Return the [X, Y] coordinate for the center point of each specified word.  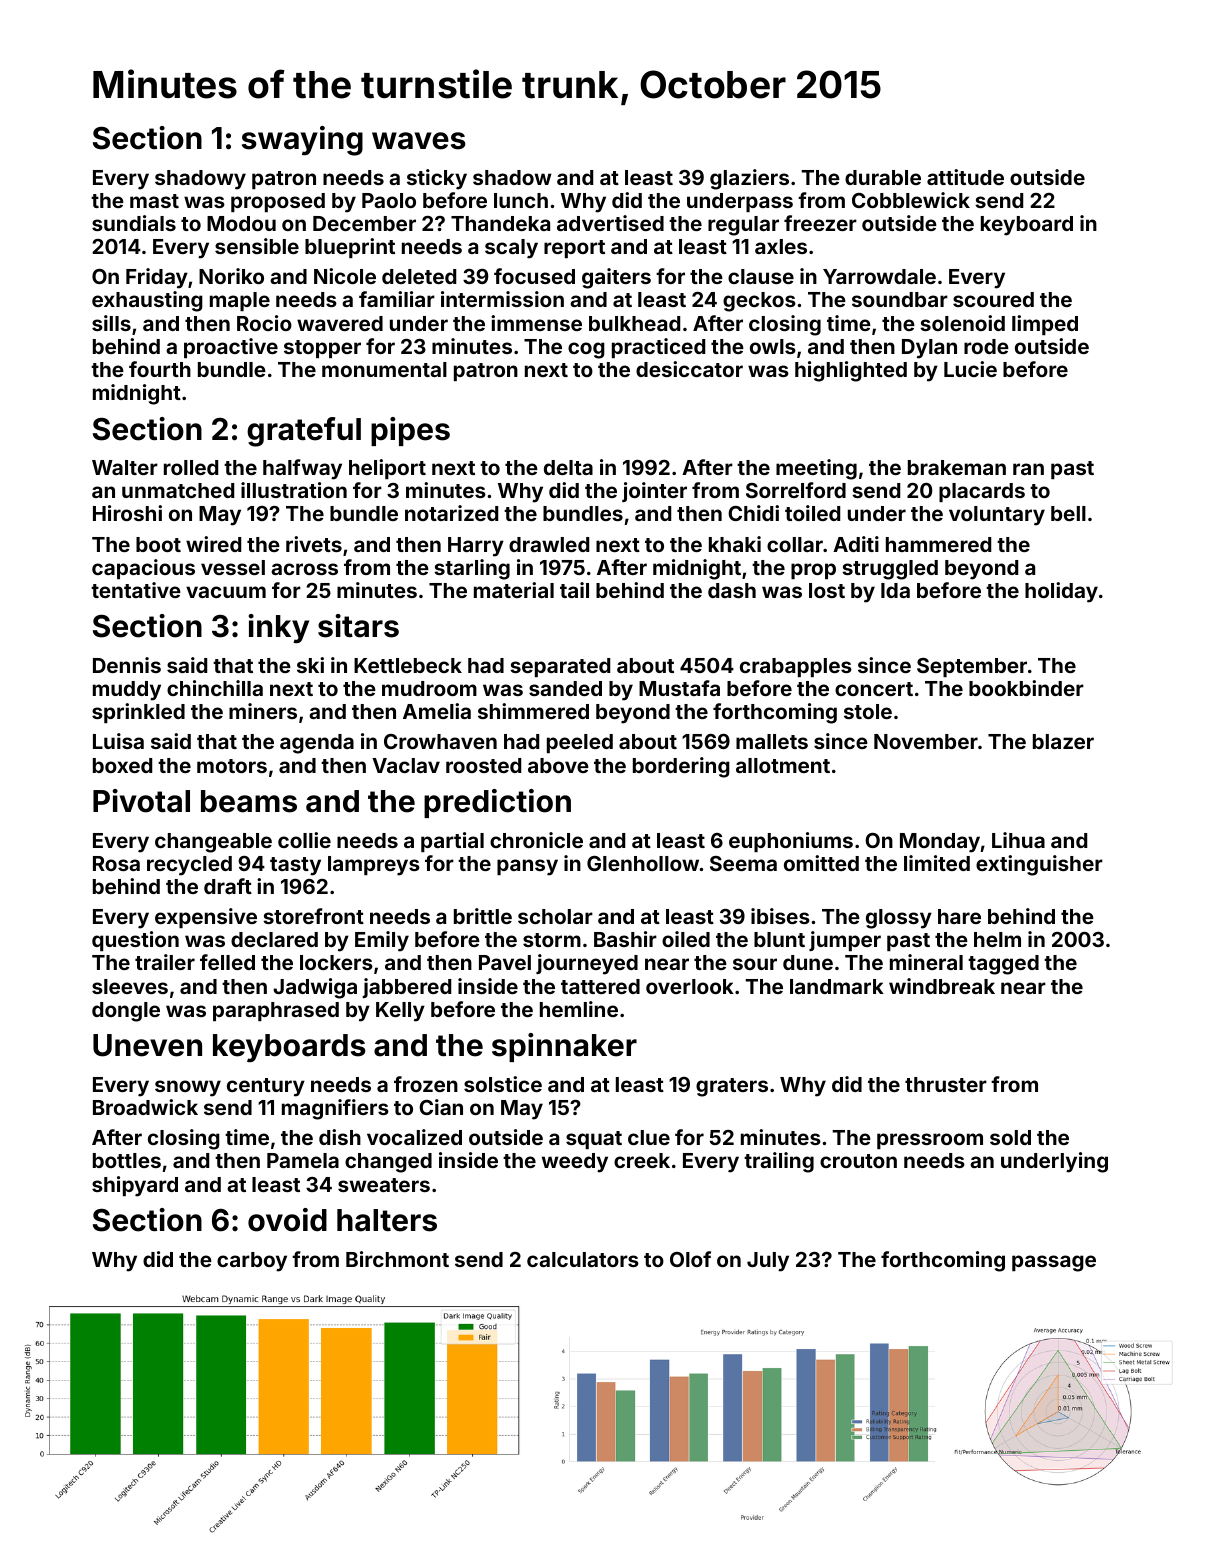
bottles [127, 1160]
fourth [160, 369]
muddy [127, 691]
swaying [302, 141]
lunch [521, 200]
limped [1045, 325]
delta [568, 467]
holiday [1061, 592]
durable [883, 177]
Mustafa [679, 688]
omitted [821, 863]
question [135, 941]
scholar [555, 916]
